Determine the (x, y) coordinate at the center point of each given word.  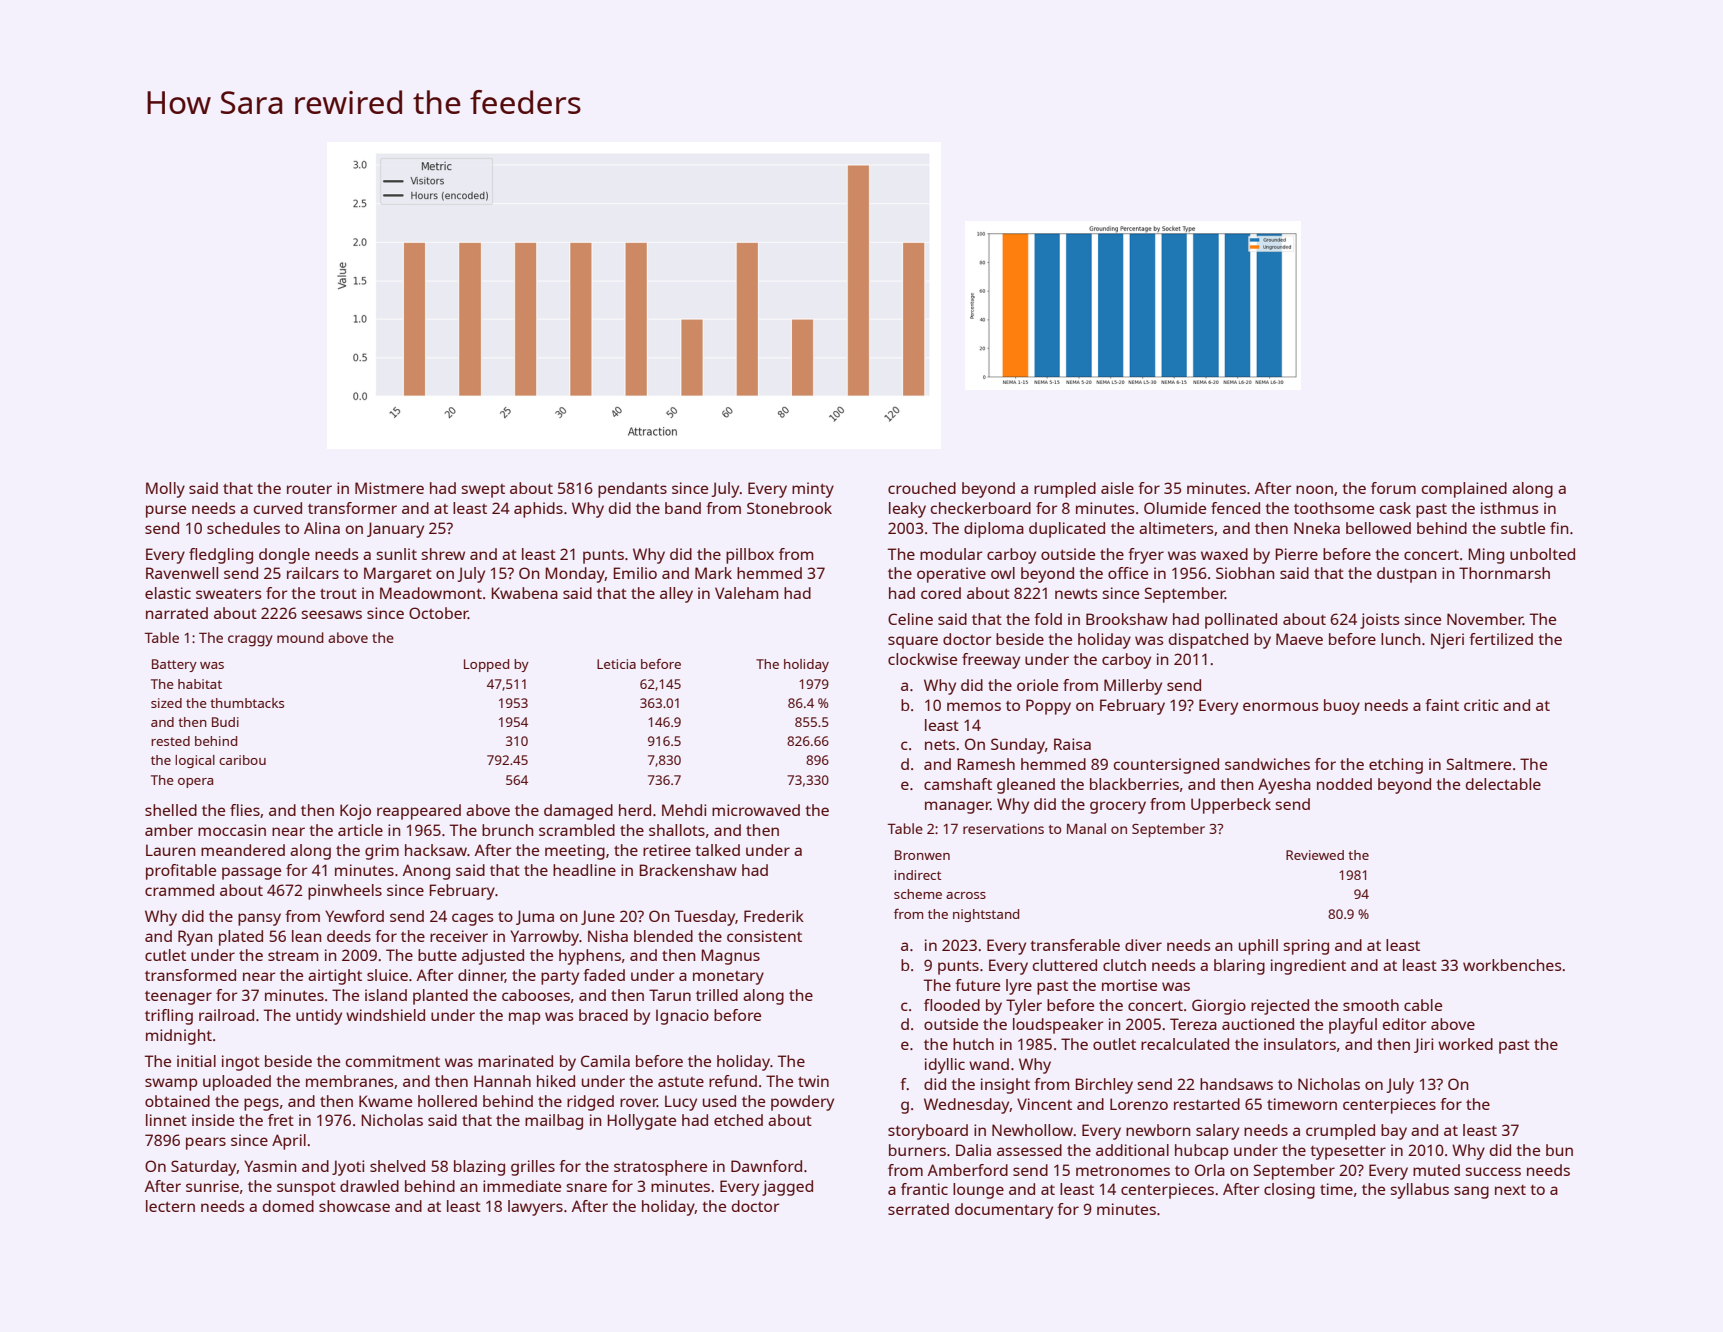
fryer (1146, 556)
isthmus (1509, 508)
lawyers (535, 1208)
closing (1289, 1191)
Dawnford (766, 1166)
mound (300, 637)
